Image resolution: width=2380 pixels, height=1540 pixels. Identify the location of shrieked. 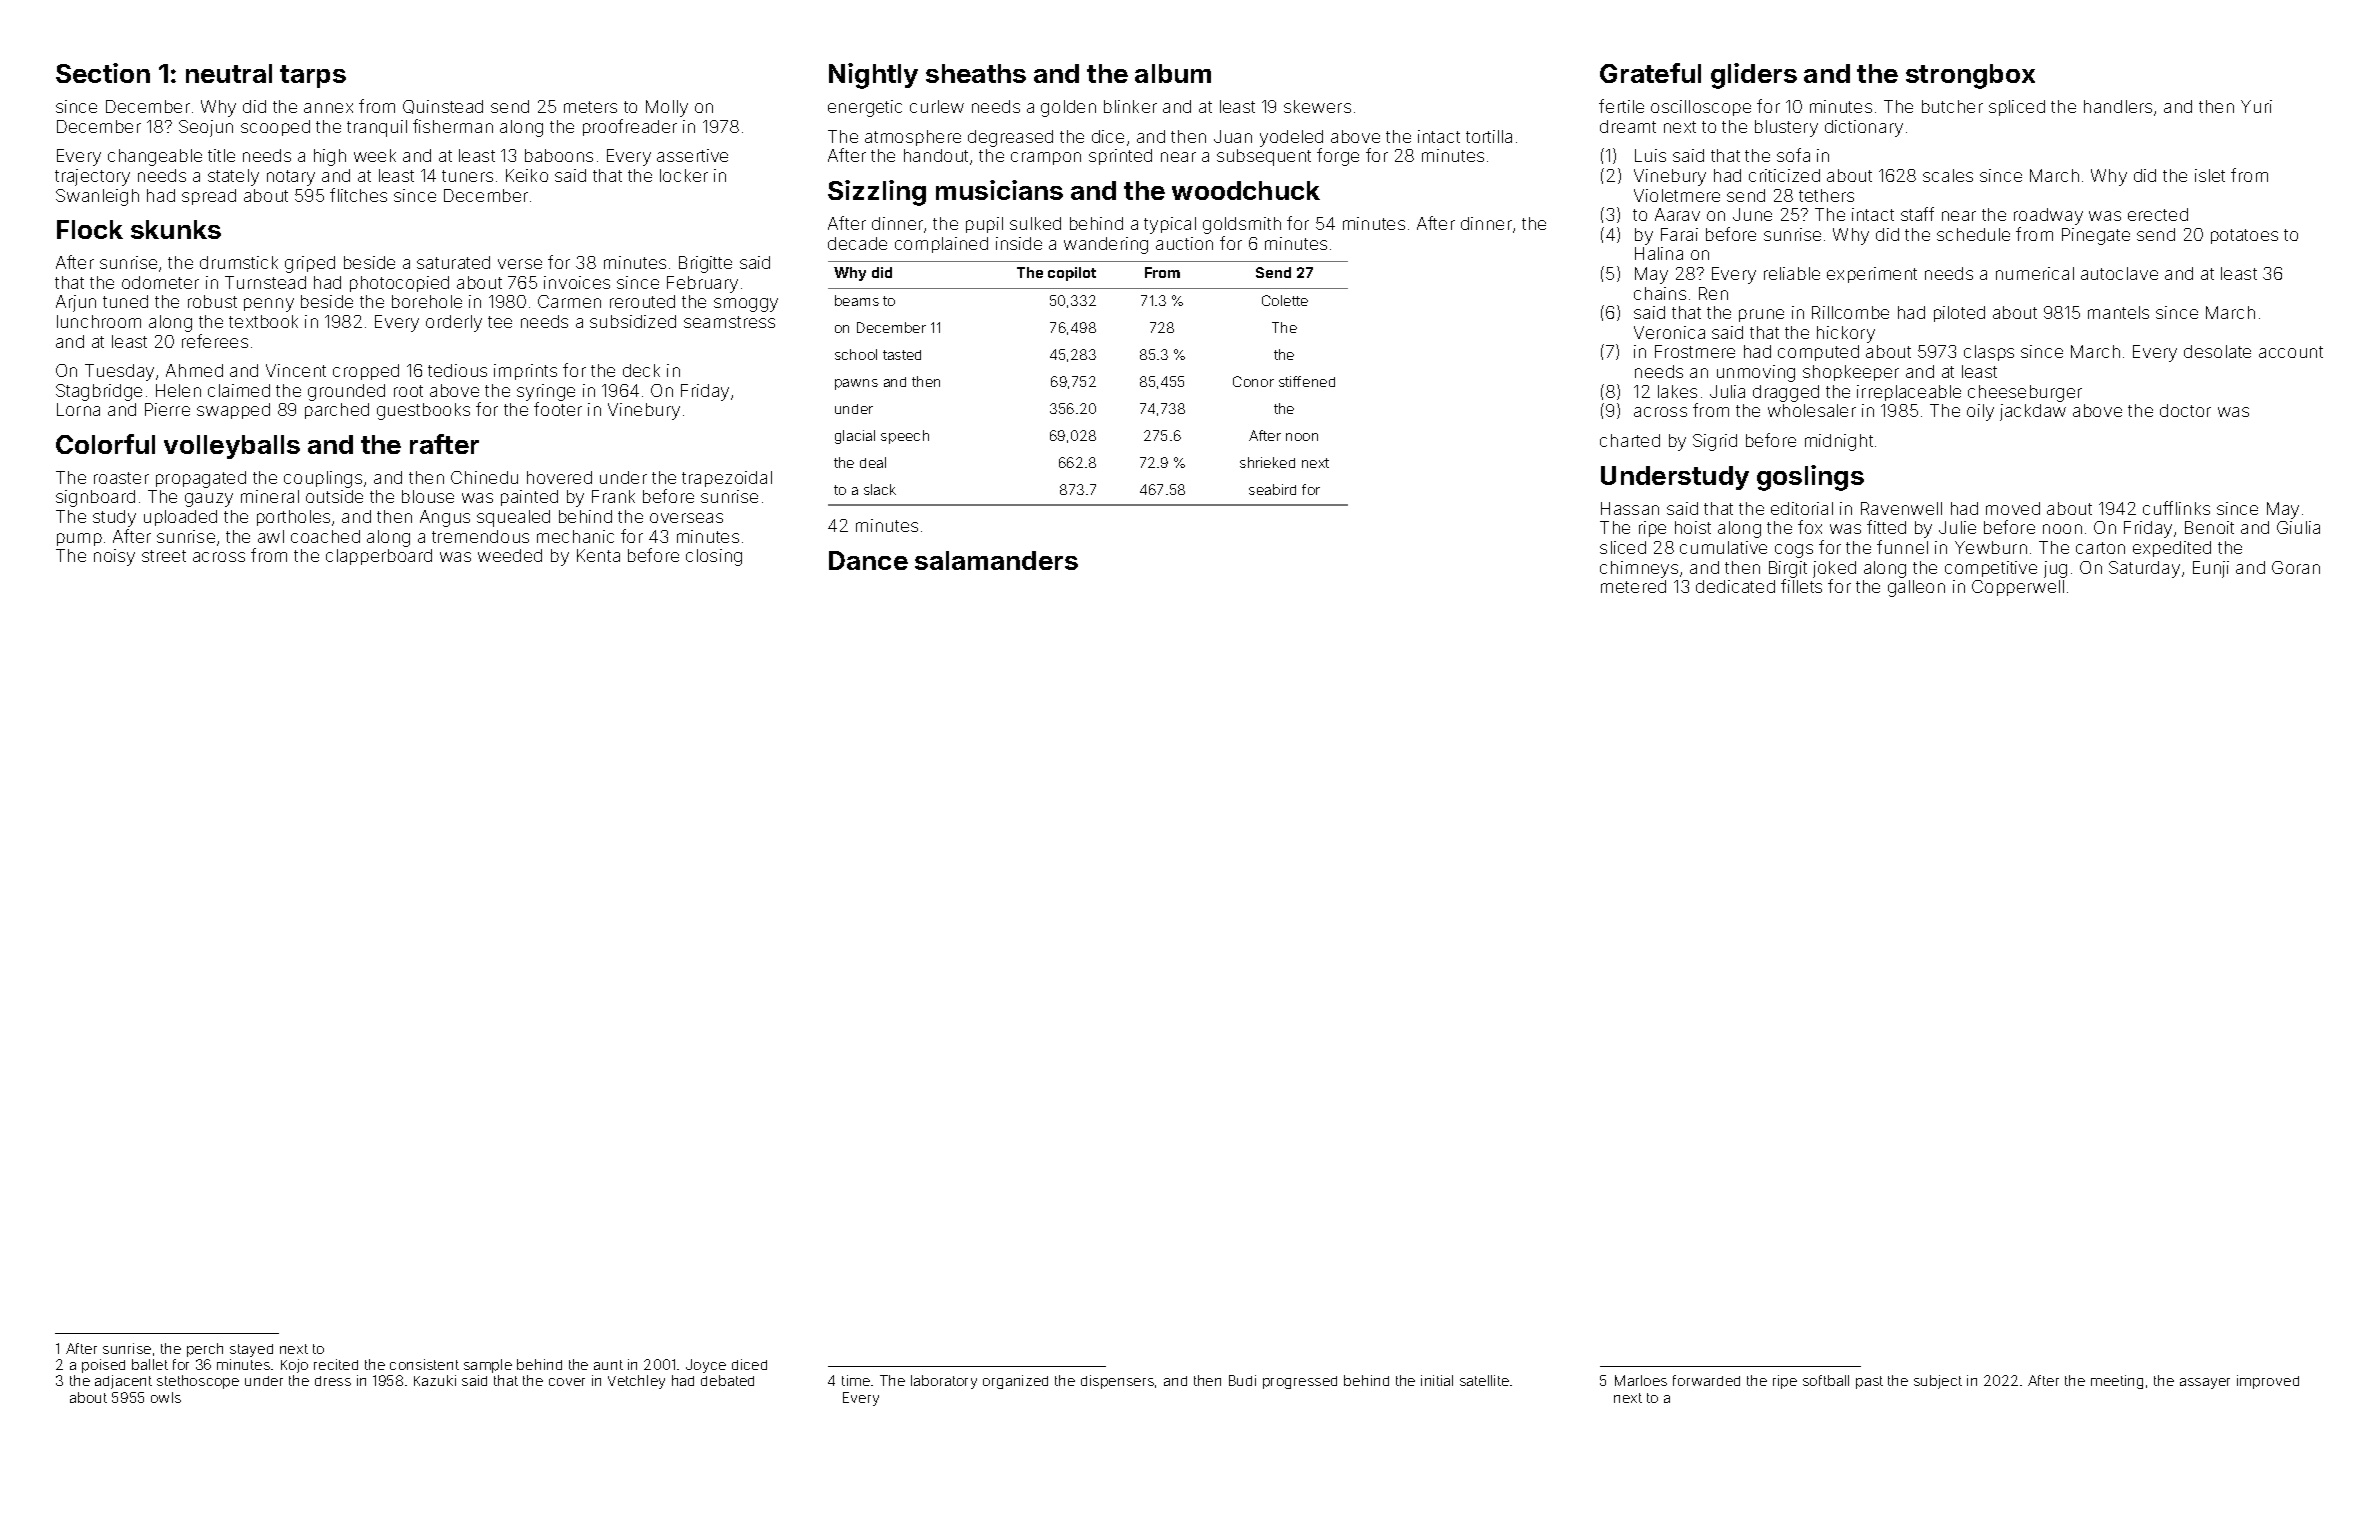
(1267, 462).
